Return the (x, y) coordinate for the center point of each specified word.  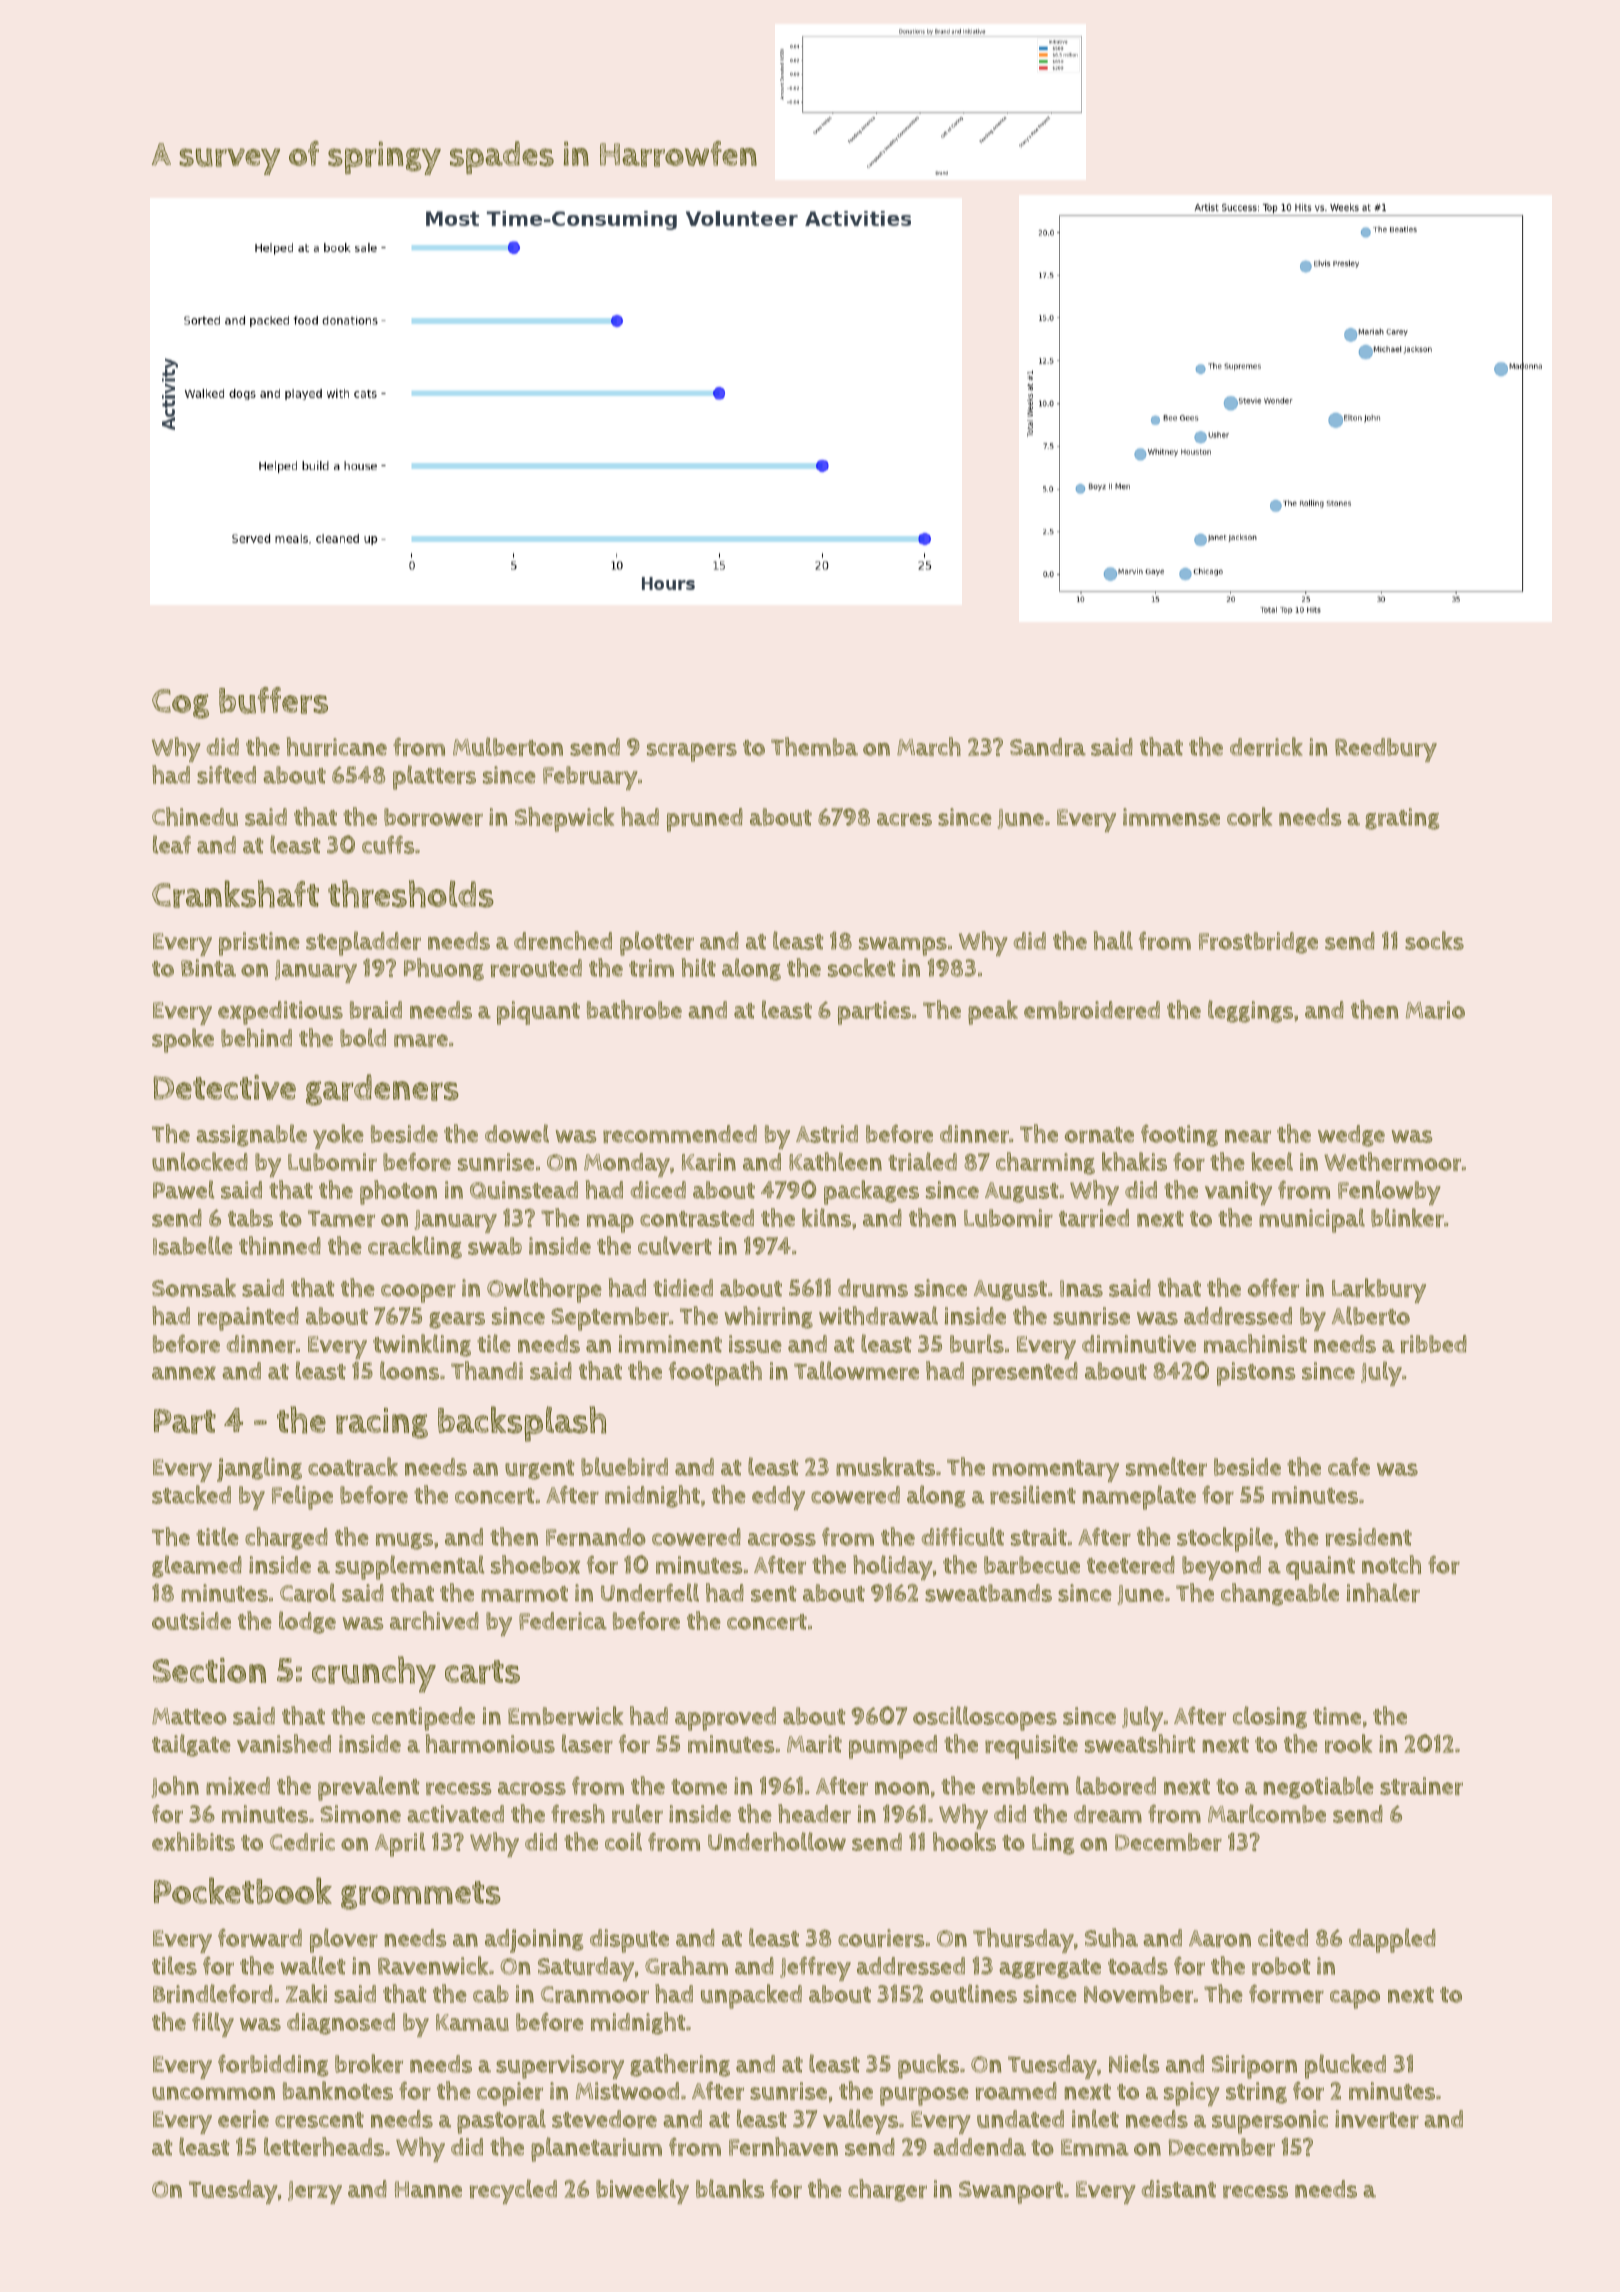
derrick (1266, 746)
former (1286, 1993)
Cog (180, 704)
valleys (861, 2121)
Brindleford (213, 1993)
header (814, 1813)
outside (191, 1621)
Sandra (1048, 747)
